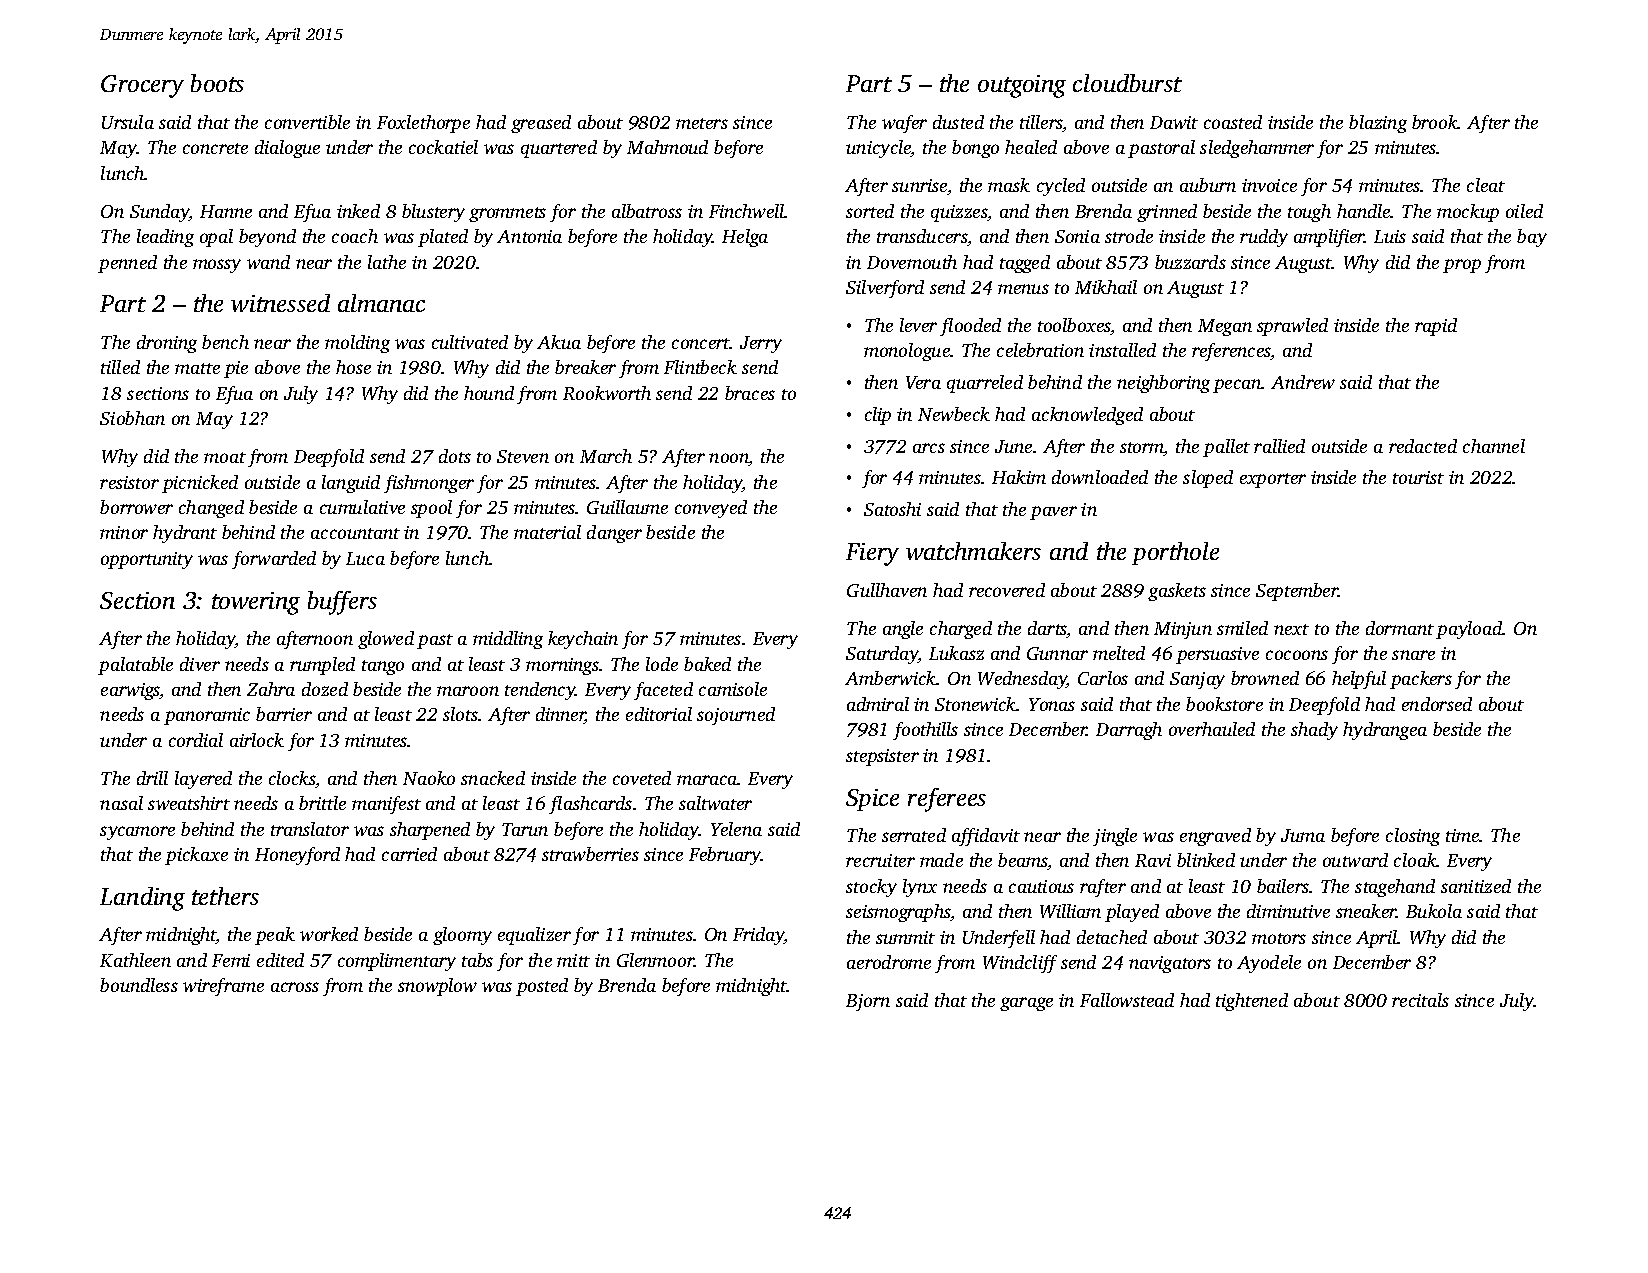 The height and width of the screenshot is (1273, 1648). What do you see at coordinates (747, 211) in the screenshot?
I see `Finchwell` at bounding box center [747, 211].
